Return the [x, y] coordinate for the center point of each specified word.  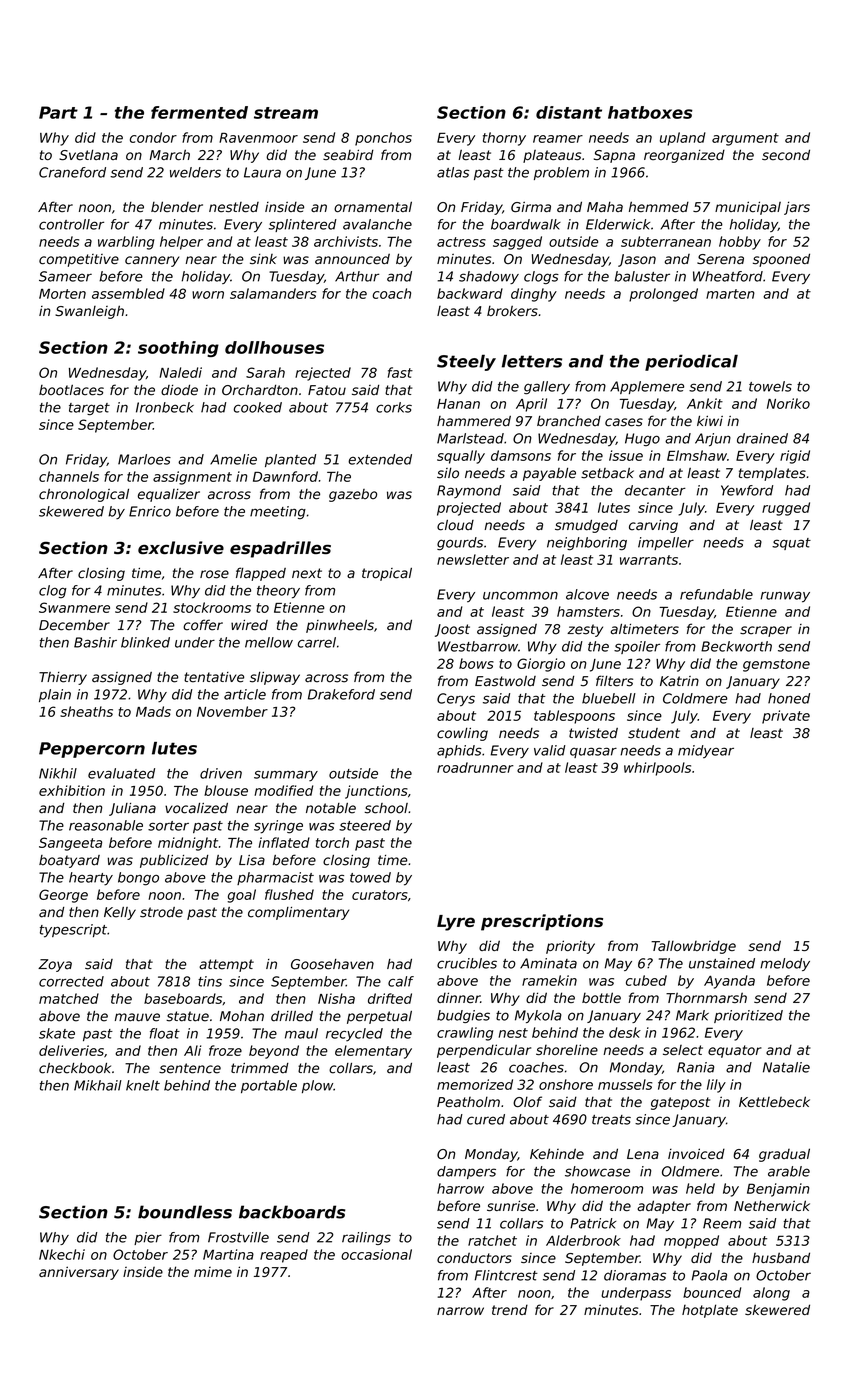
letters [532, 361]
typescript [73, 931]
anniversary [79, 1273]
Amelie [233, 459]
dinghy [534, 295]
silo [448, 473]
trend [510, 1309]
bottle [601, 997]
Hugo [642, 439]
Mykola [538, 1016]
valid [550, 750]
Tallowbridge [693, 947]
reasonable [106, 825]
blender [177, 207]
